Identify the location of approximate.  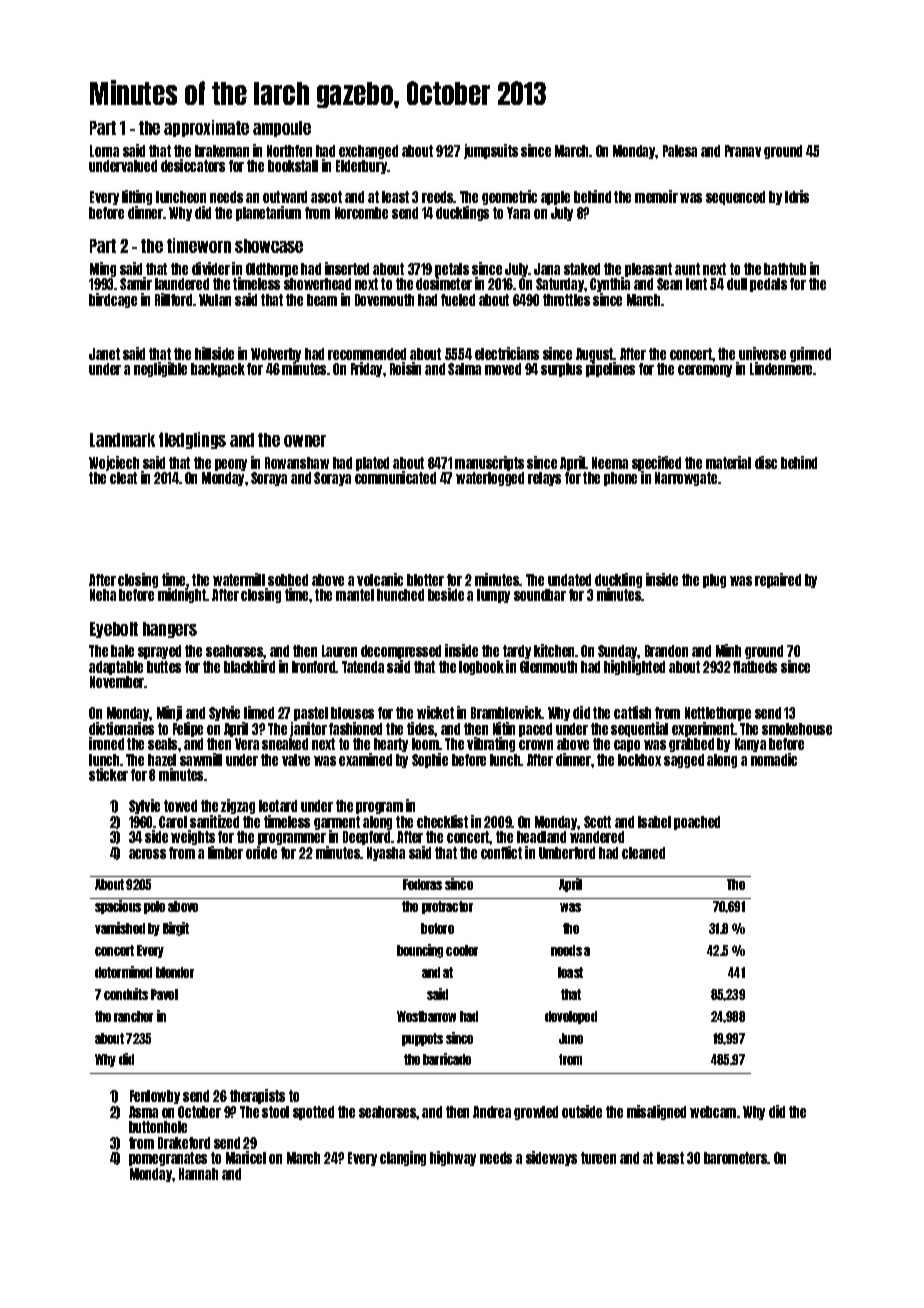
(206, 128).
